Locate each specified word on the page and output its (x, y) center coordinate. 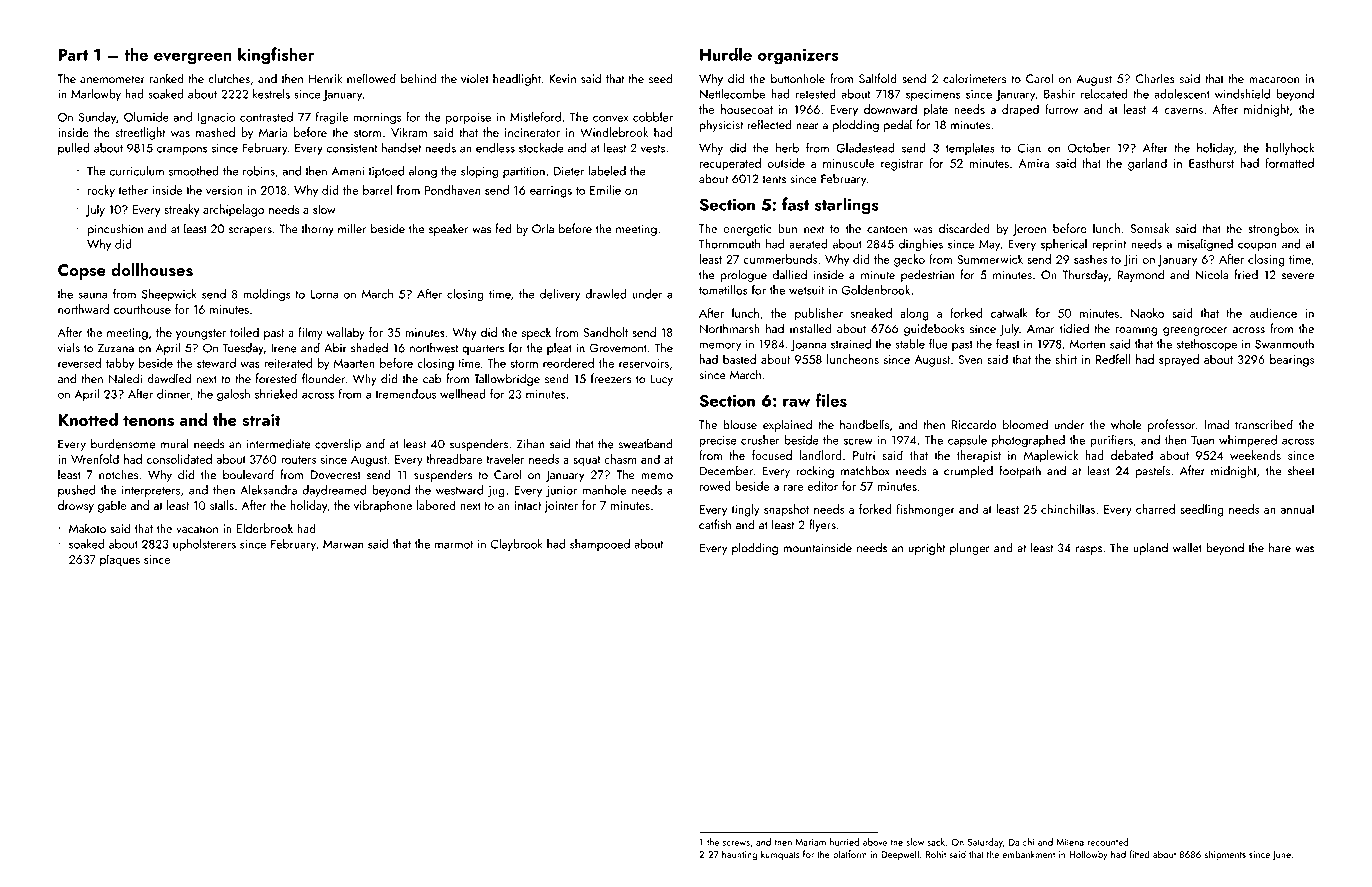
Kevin (562, 79)
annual (1297, 509)
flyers (822, 525)
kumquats (780, 855)
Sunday (97, 118)
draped (1020, 110)
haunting (739, 855)
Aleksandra (268, 490)
